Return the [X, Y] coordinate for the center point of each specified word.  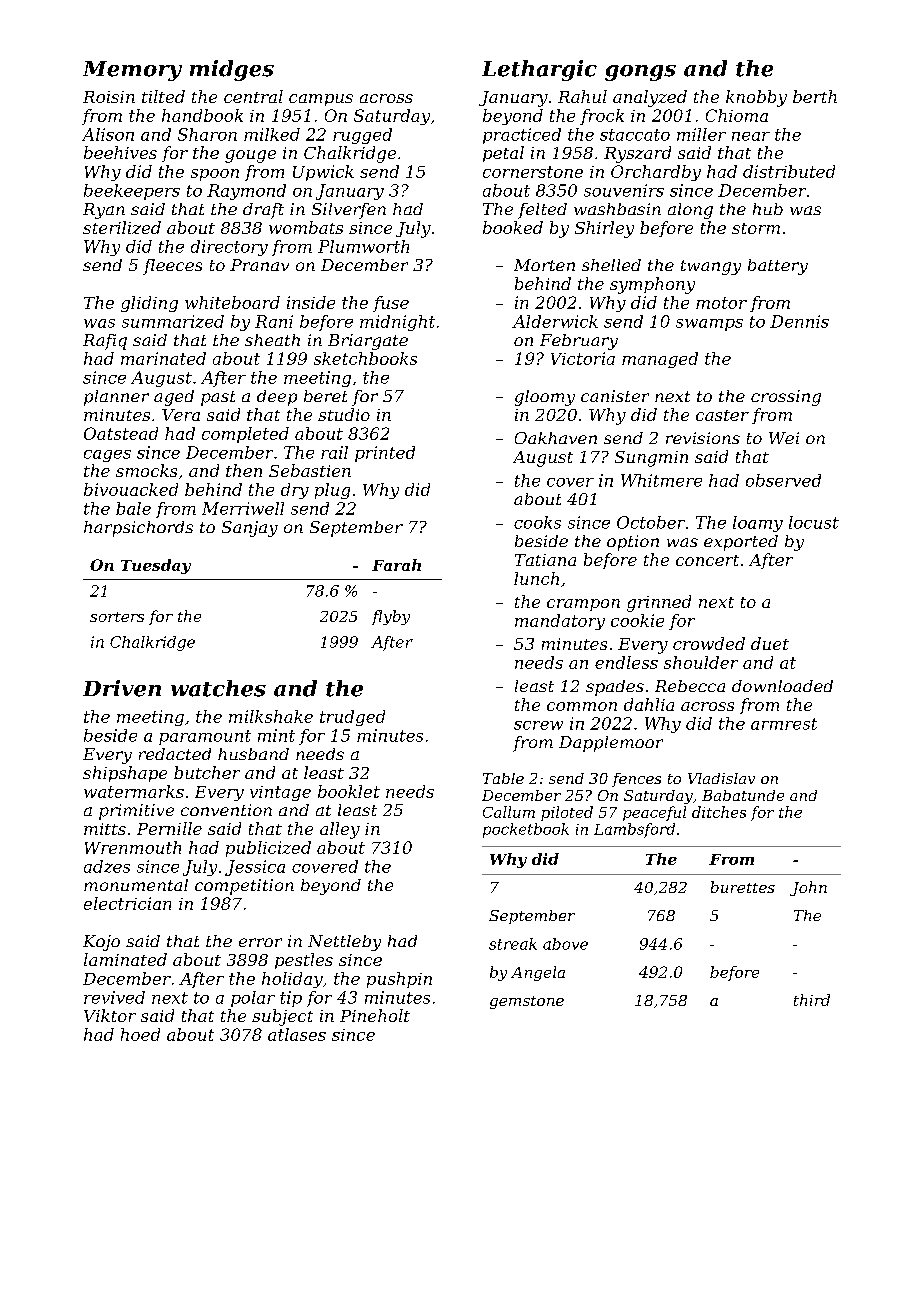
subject [282, 1017]
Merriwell [243, 508]
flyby [391, 617]
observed [783, 480]
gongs [640, 73]
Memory [132, 71]
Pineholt [375, 1015]
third [812, 1000]
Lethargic [539, 70]
